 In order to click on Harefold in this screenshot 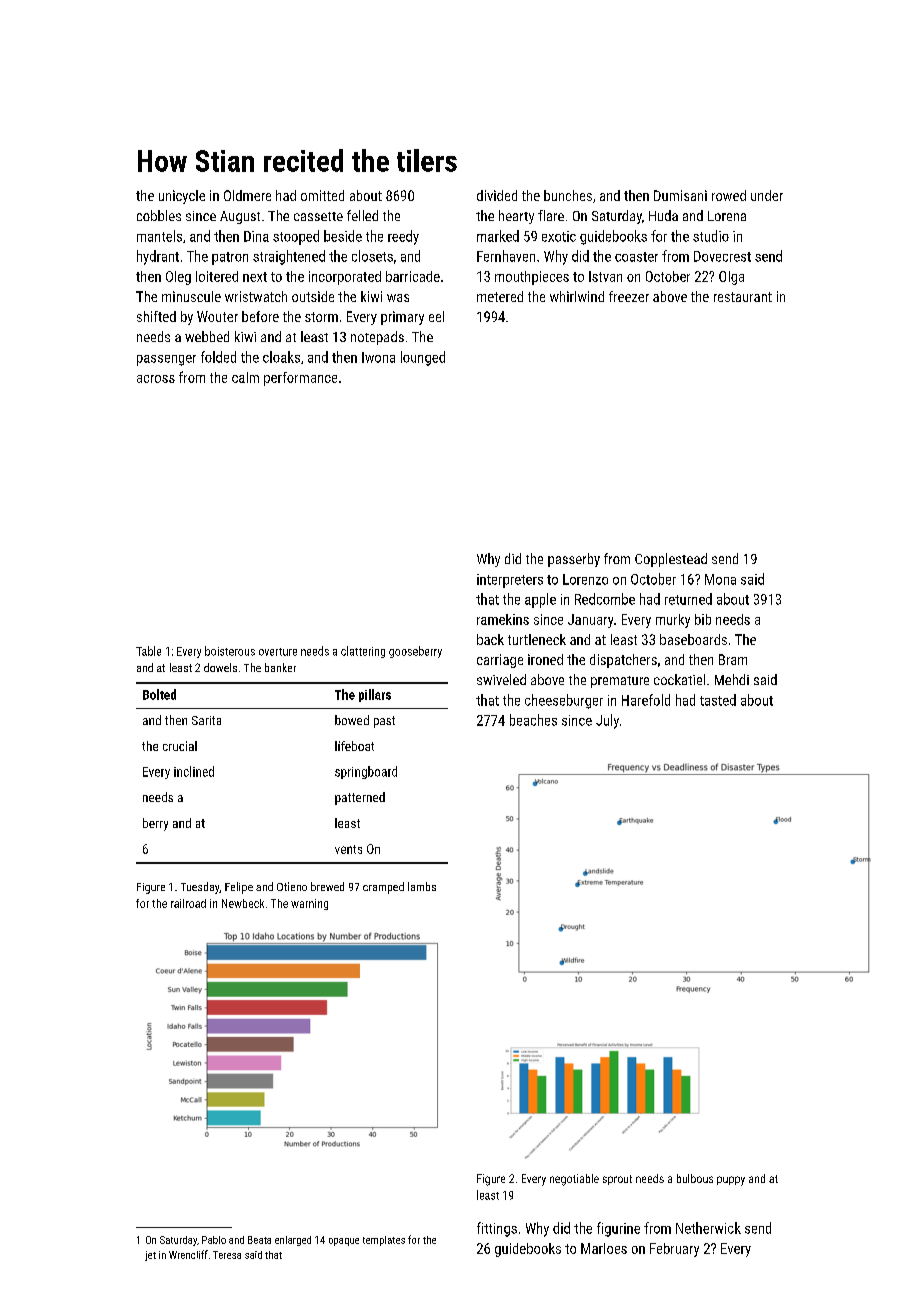, I will do `click(646, 700)`.
